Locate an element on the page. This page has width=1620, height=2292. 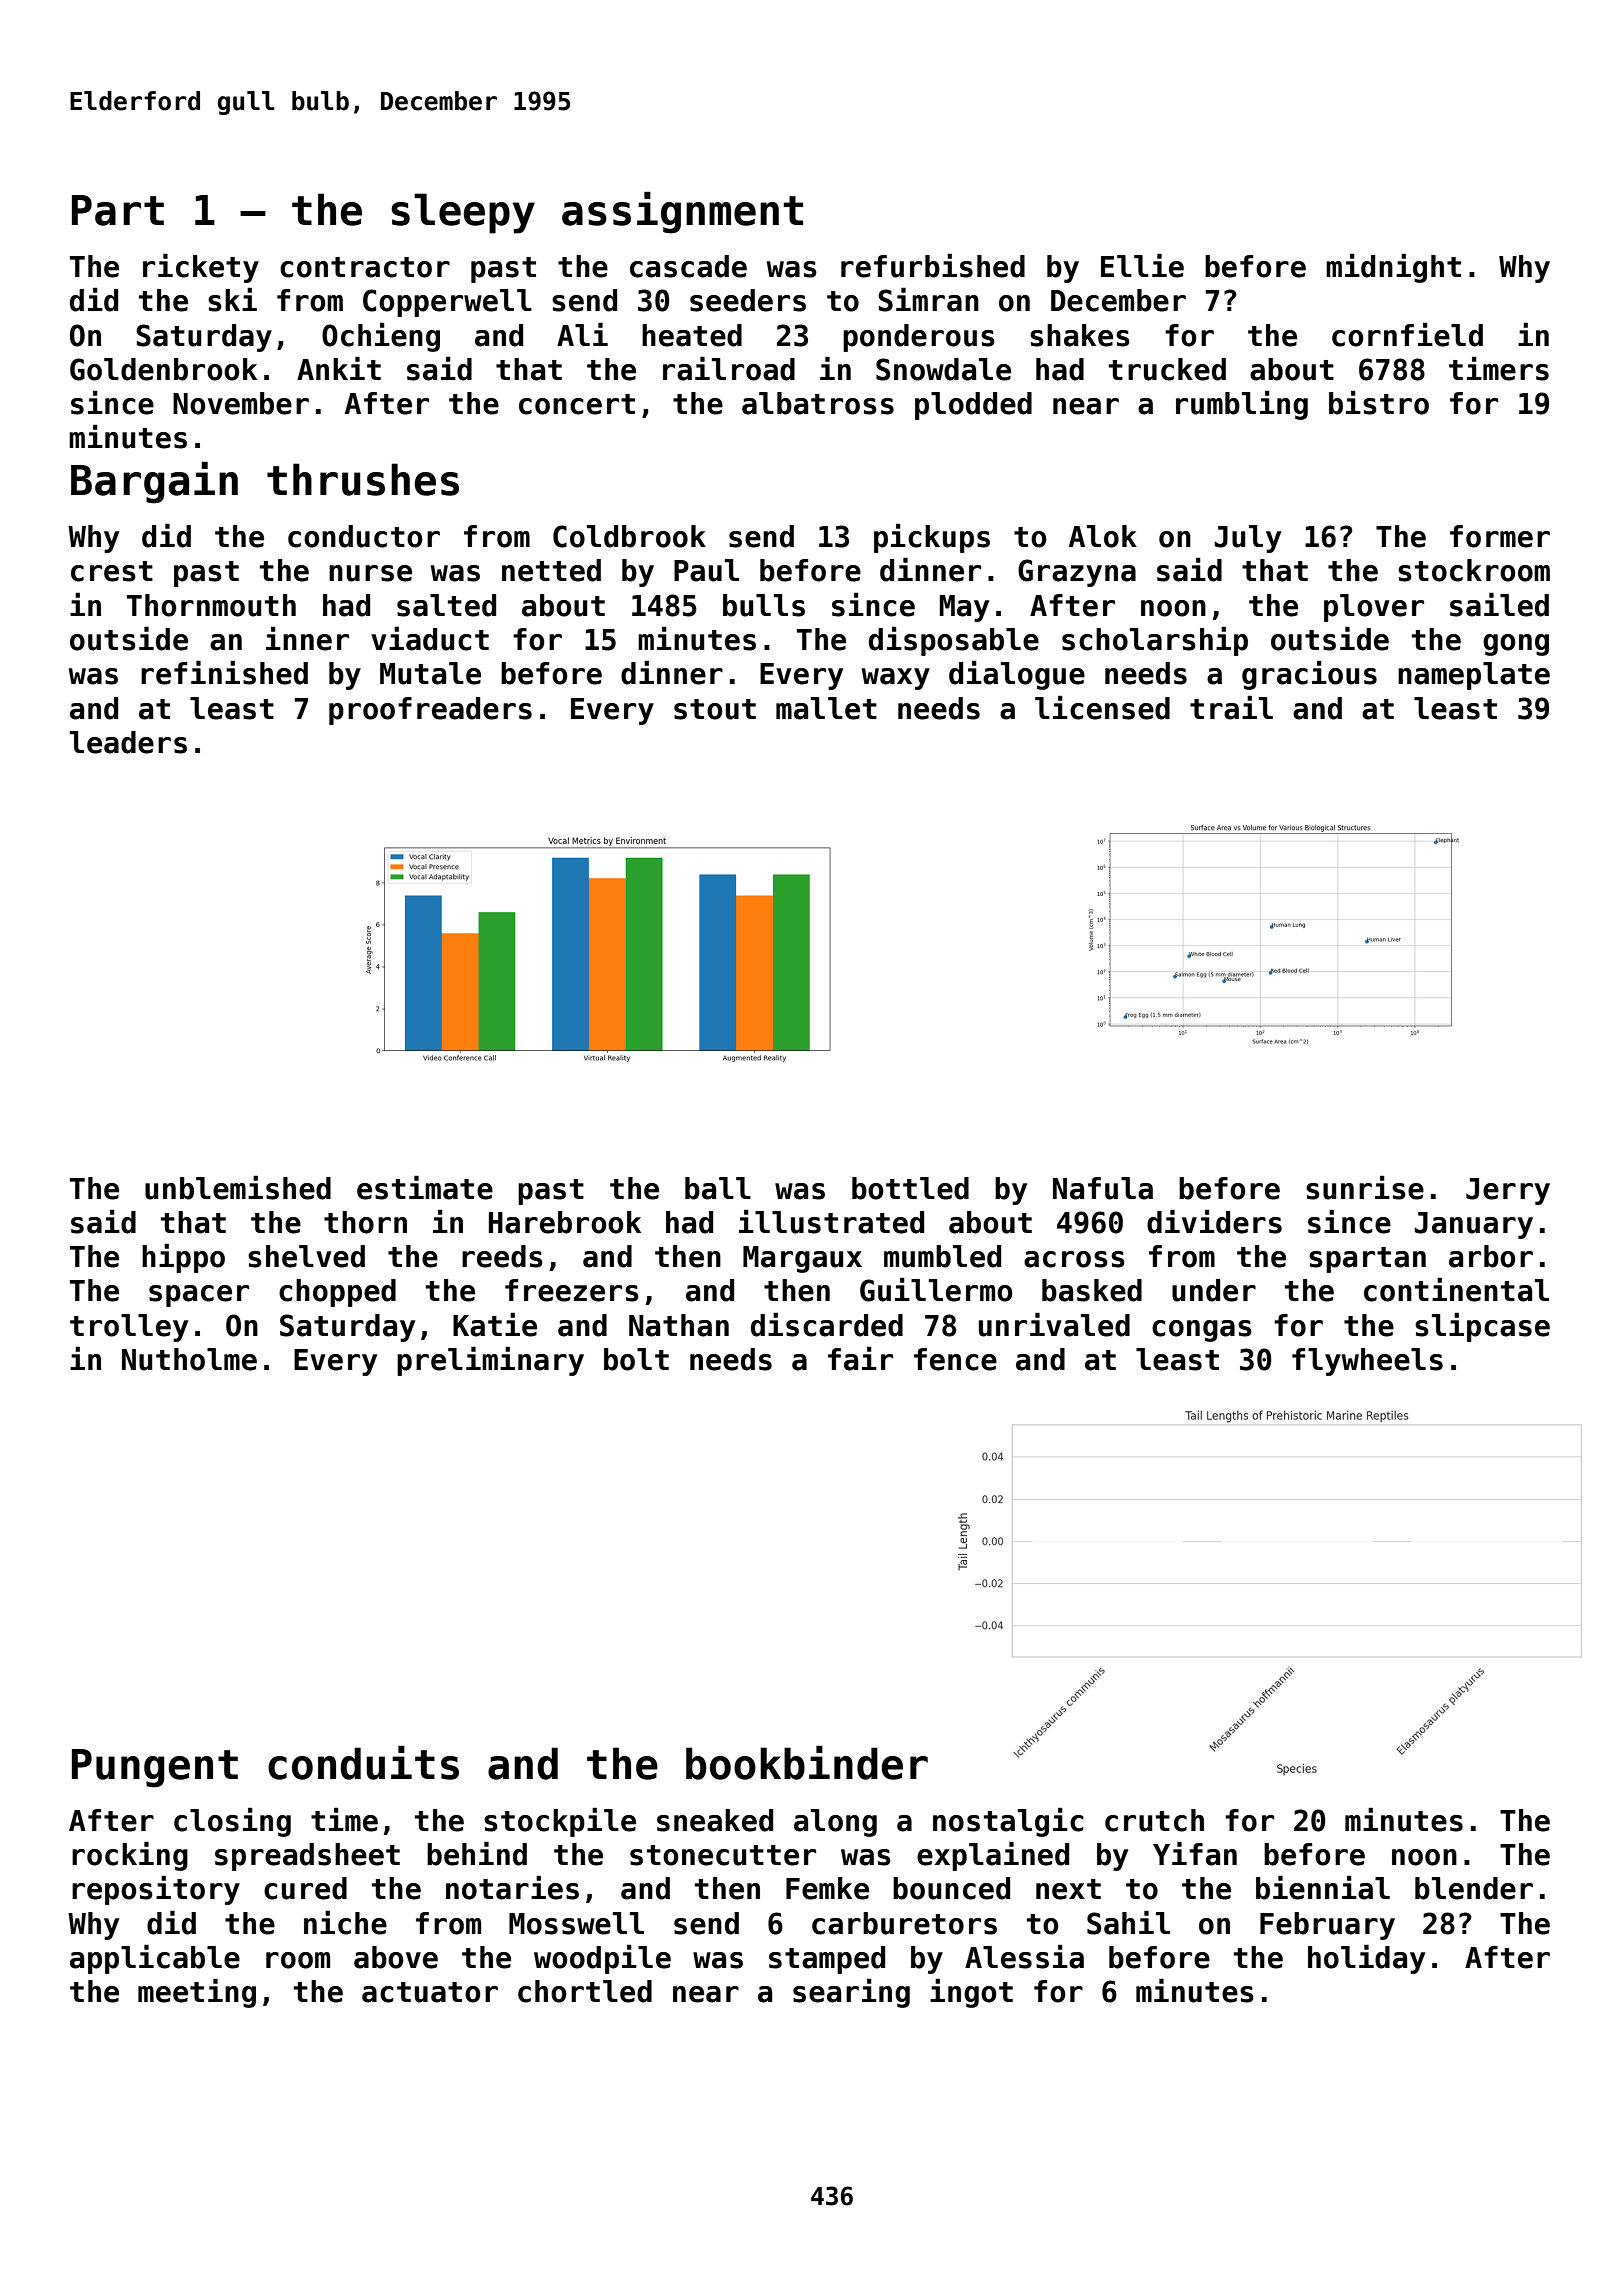
flywheels is located at coordinates (1367, 1362).
